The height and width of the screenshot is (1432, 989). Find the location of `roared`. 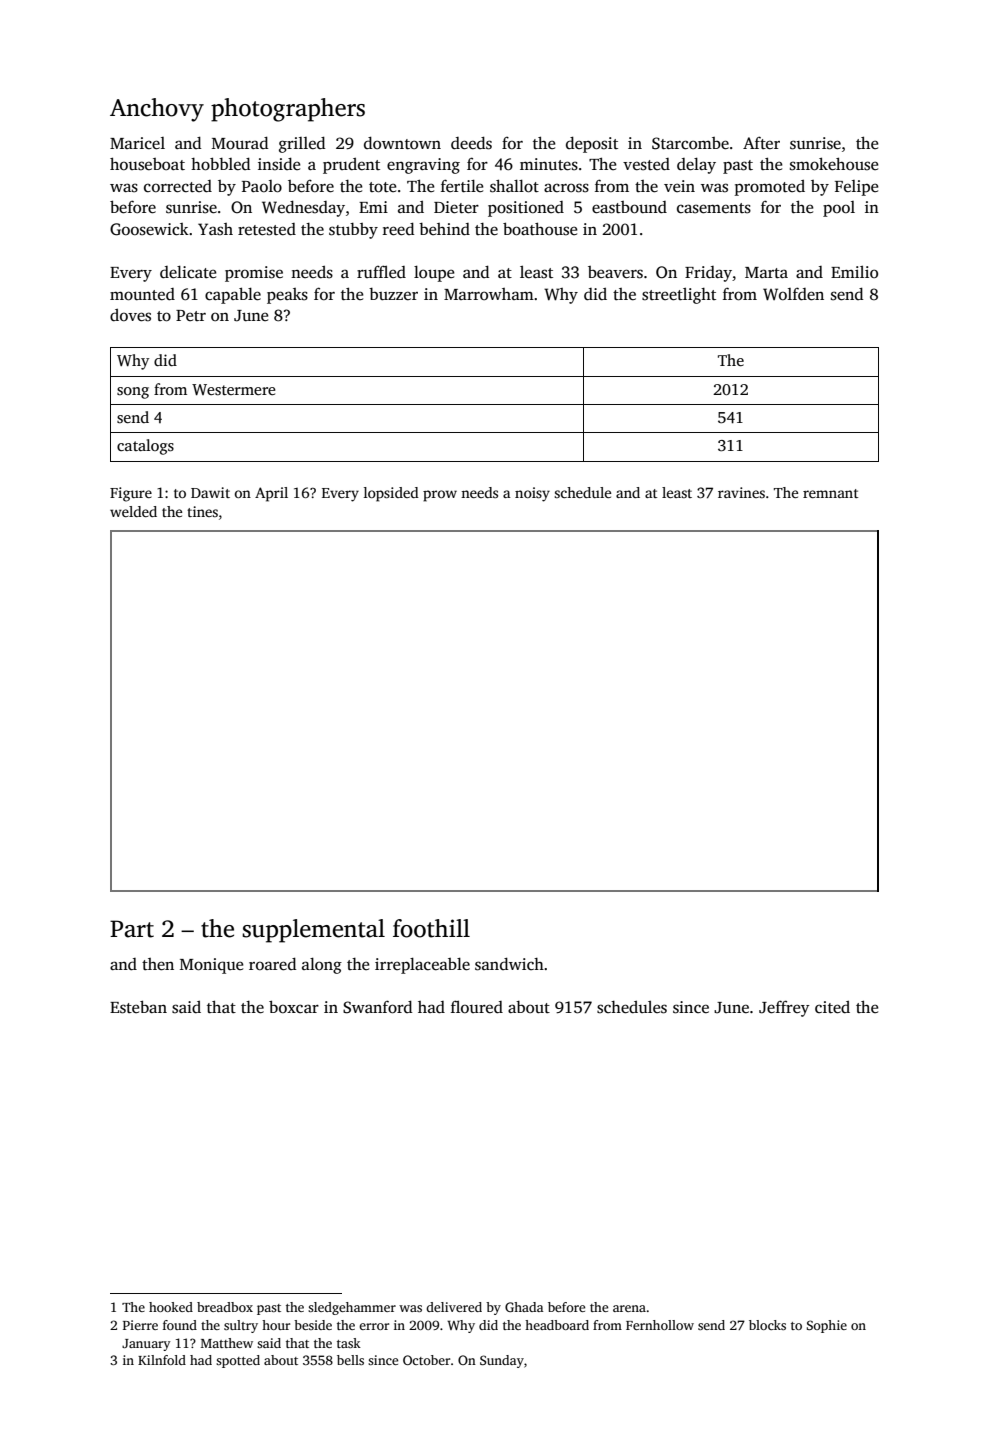

roared is located at coordinates (272, 964).
